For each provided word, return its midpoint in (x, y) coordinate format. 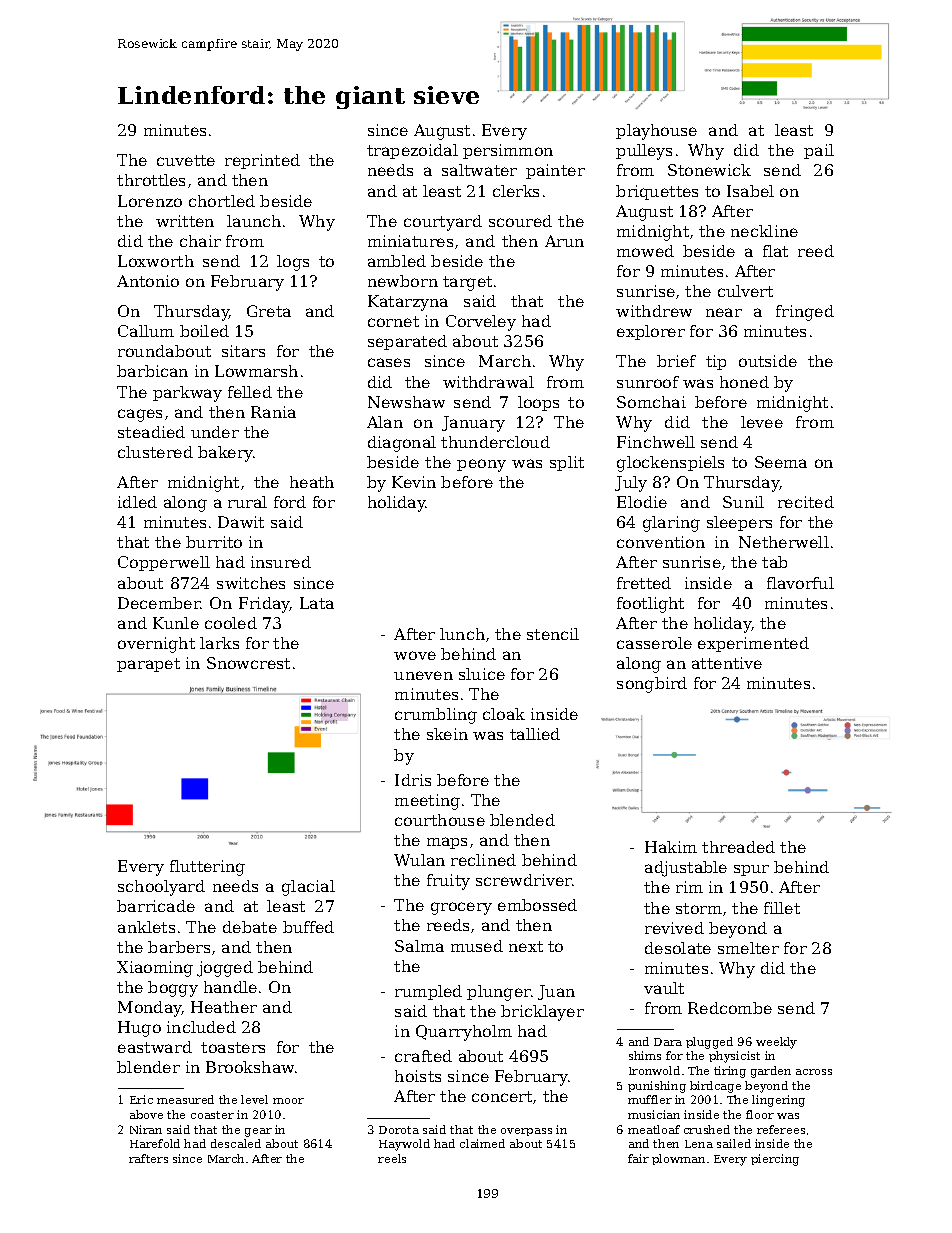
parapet (148, 665)
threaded (738, 847)
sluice (482, 674)
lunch (462, 634)
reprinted (262, 161)
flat (775, 251)
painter (555, 171)
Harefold (155, 1143)
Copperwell (164, 563)
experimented (753, 644)
